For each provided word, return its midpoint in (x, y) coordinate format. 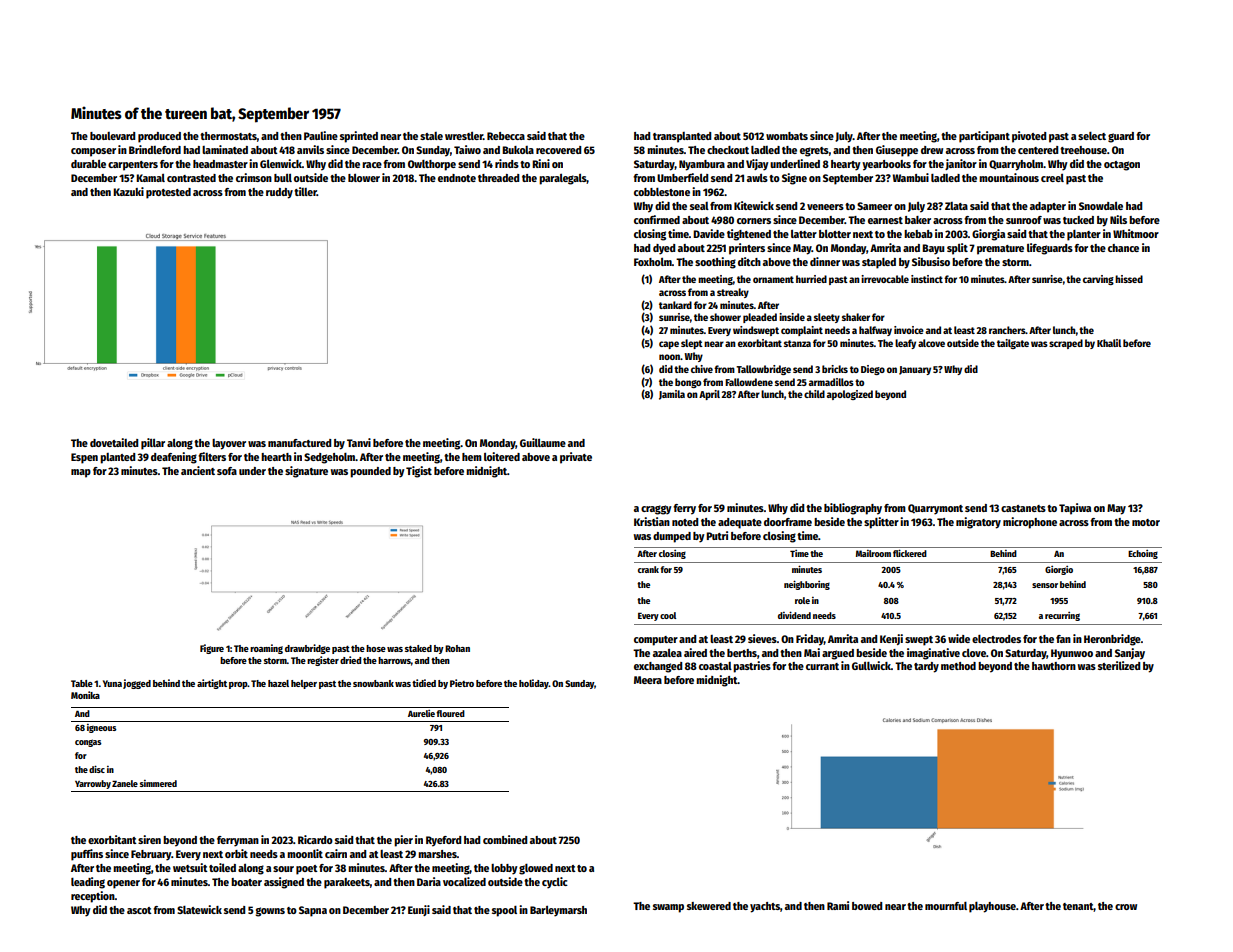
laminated (225, 149)
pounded (370, 472)
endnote (457, 178)
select (1092, 136)
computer (656, 641)
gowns (270, 912)
